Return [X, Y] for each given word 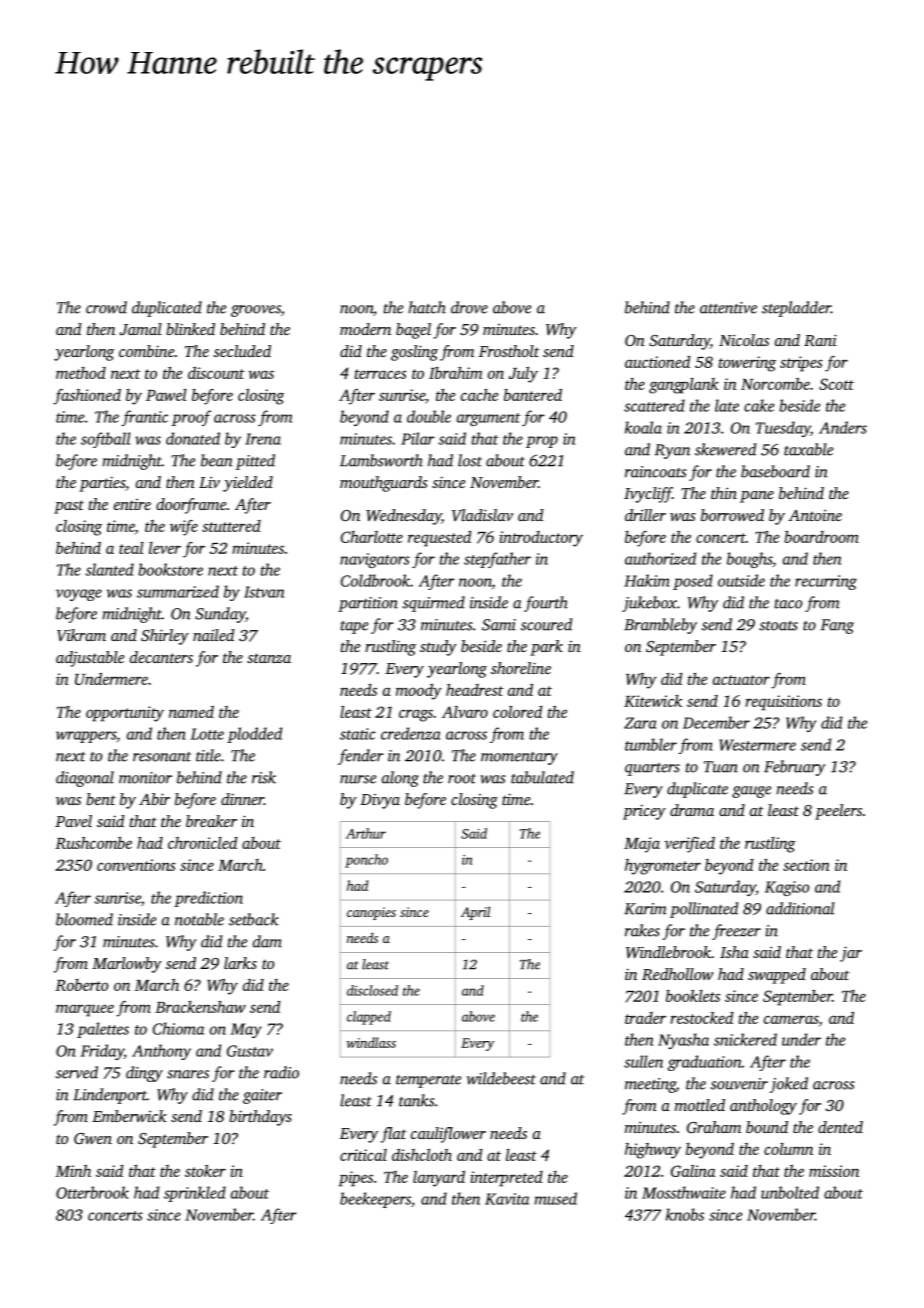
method [81, 373]
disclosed [372, 990]
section [806, 865]
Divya [380, 801]
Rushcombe [93, 842]
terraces [380, 374]
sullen [643, 1061]
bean [217, 460]
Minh [73, 1170]
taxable [808, 449]
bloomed [84, 919]
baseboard [775, 471]
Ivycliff [648, 495]
